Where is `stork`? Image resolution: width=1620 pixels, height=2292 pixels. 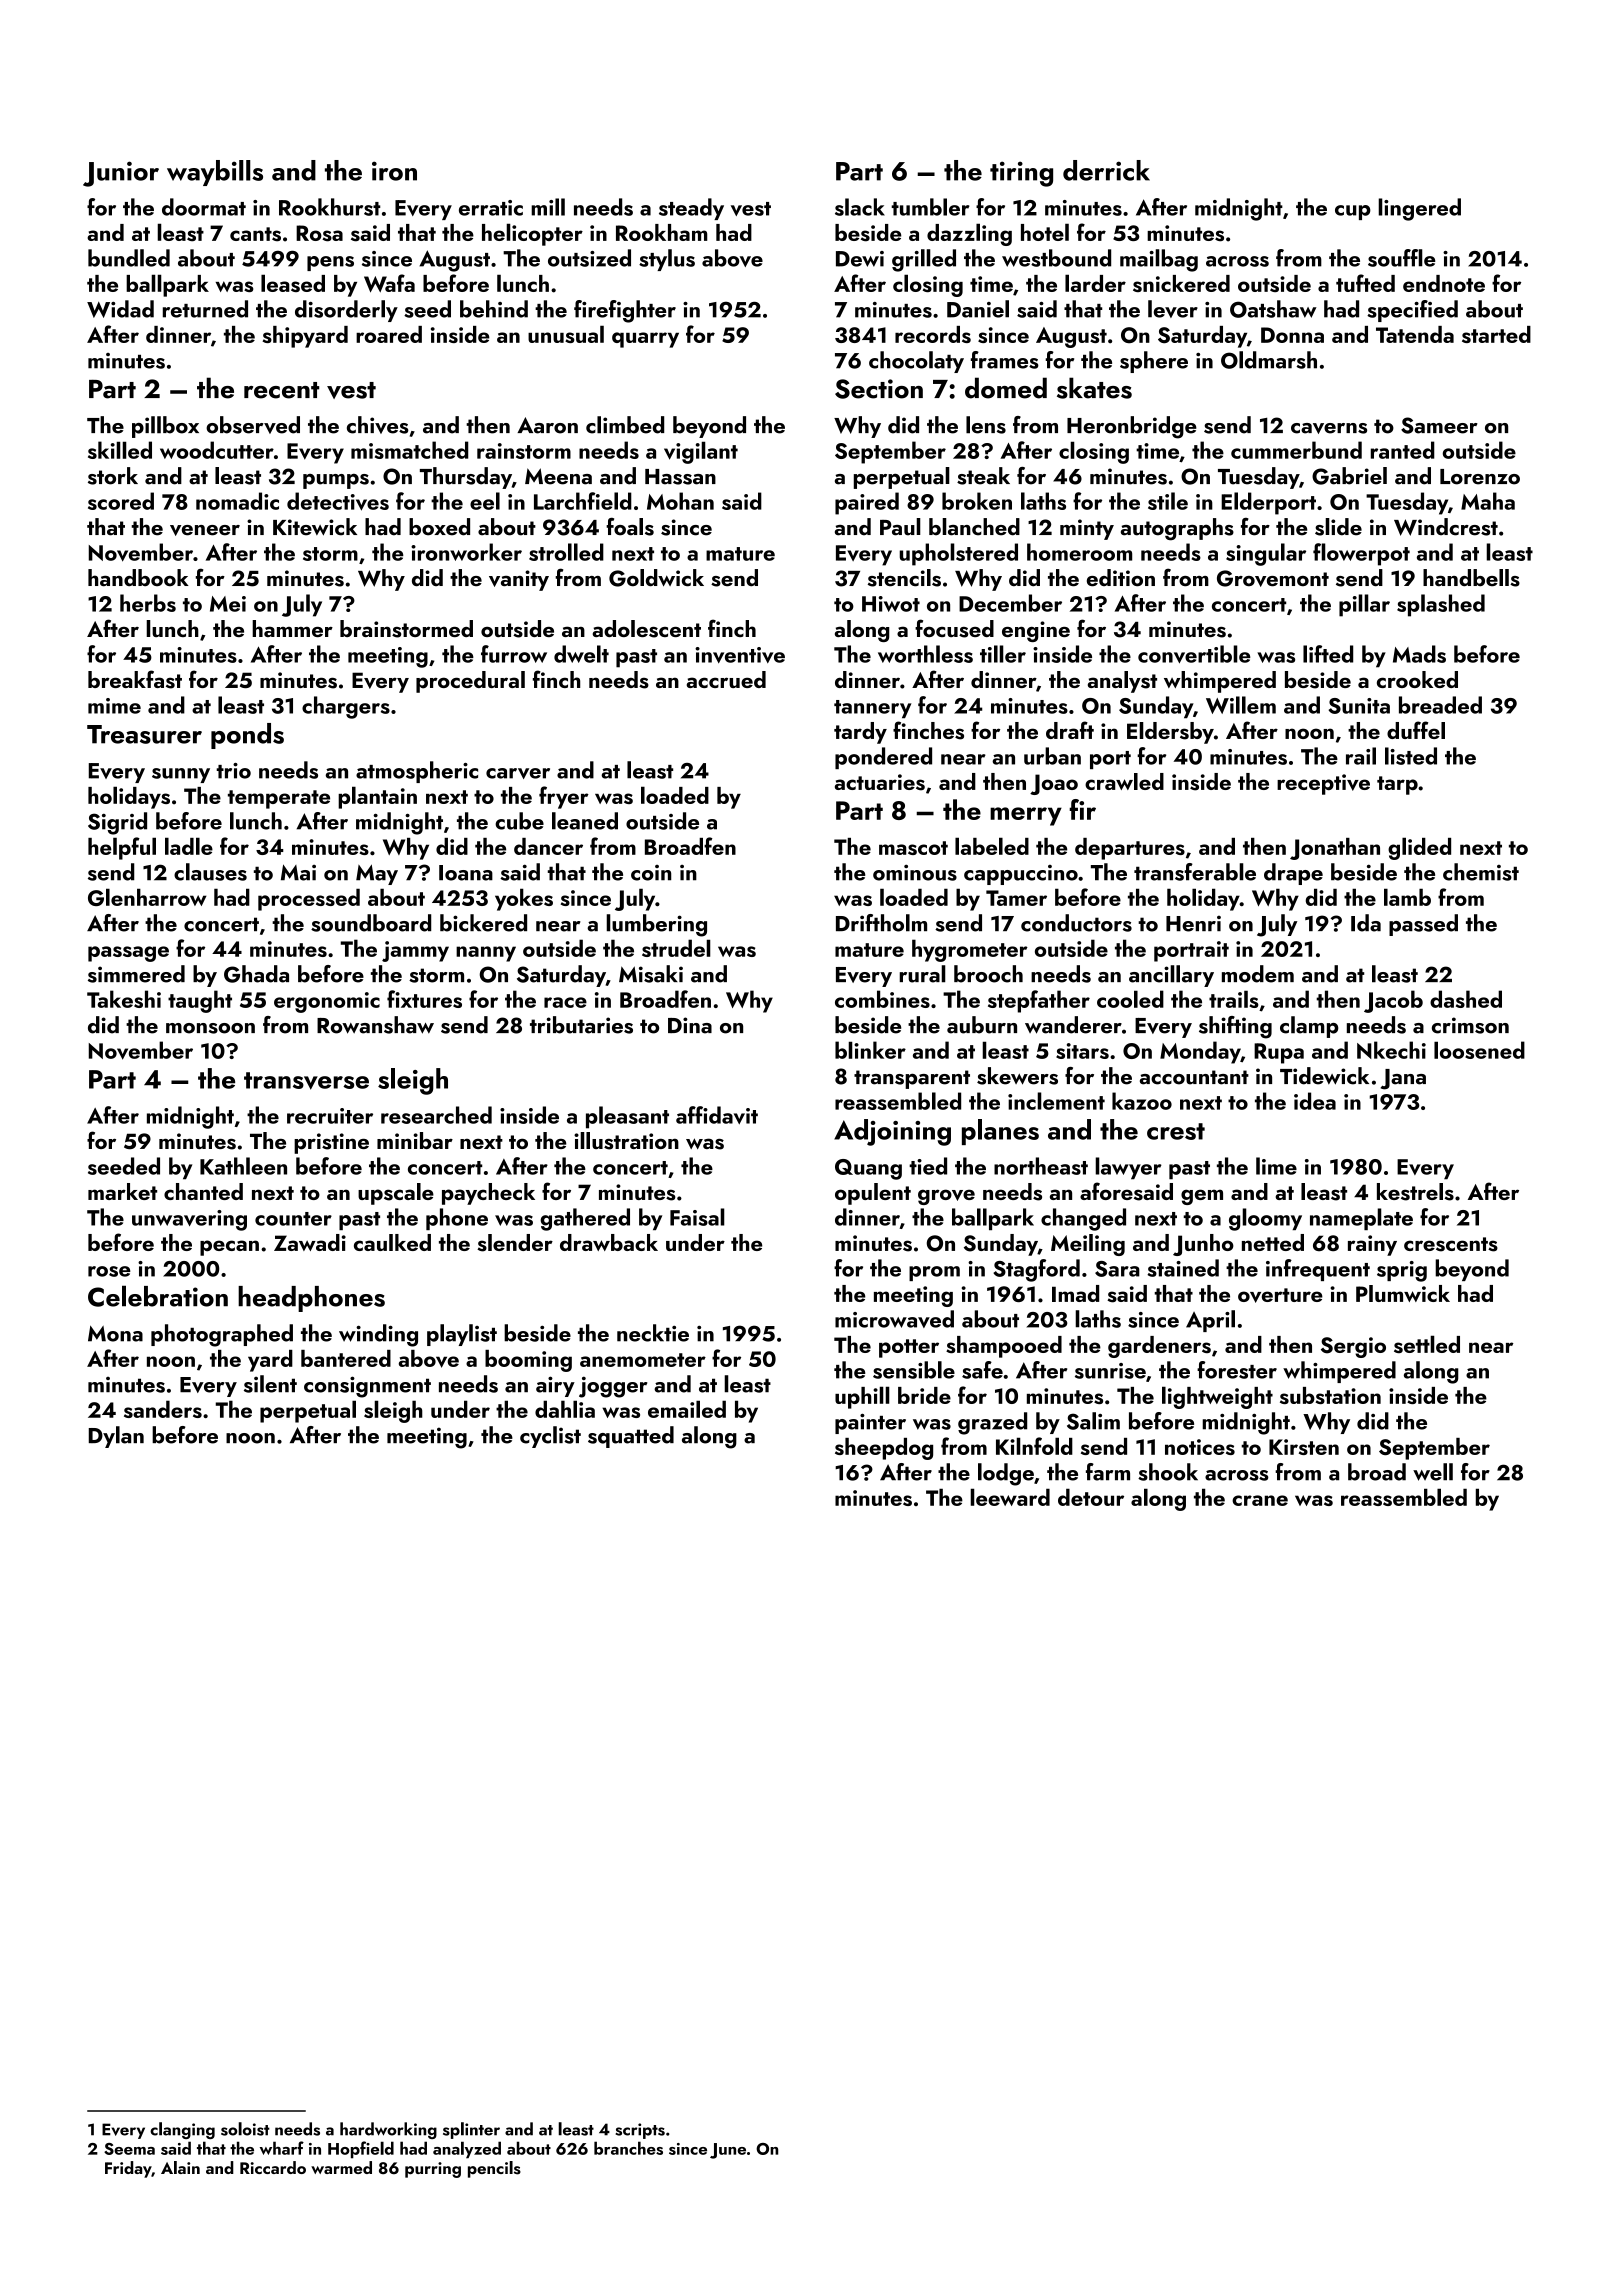
stork is located at coordinates (113, 476).
